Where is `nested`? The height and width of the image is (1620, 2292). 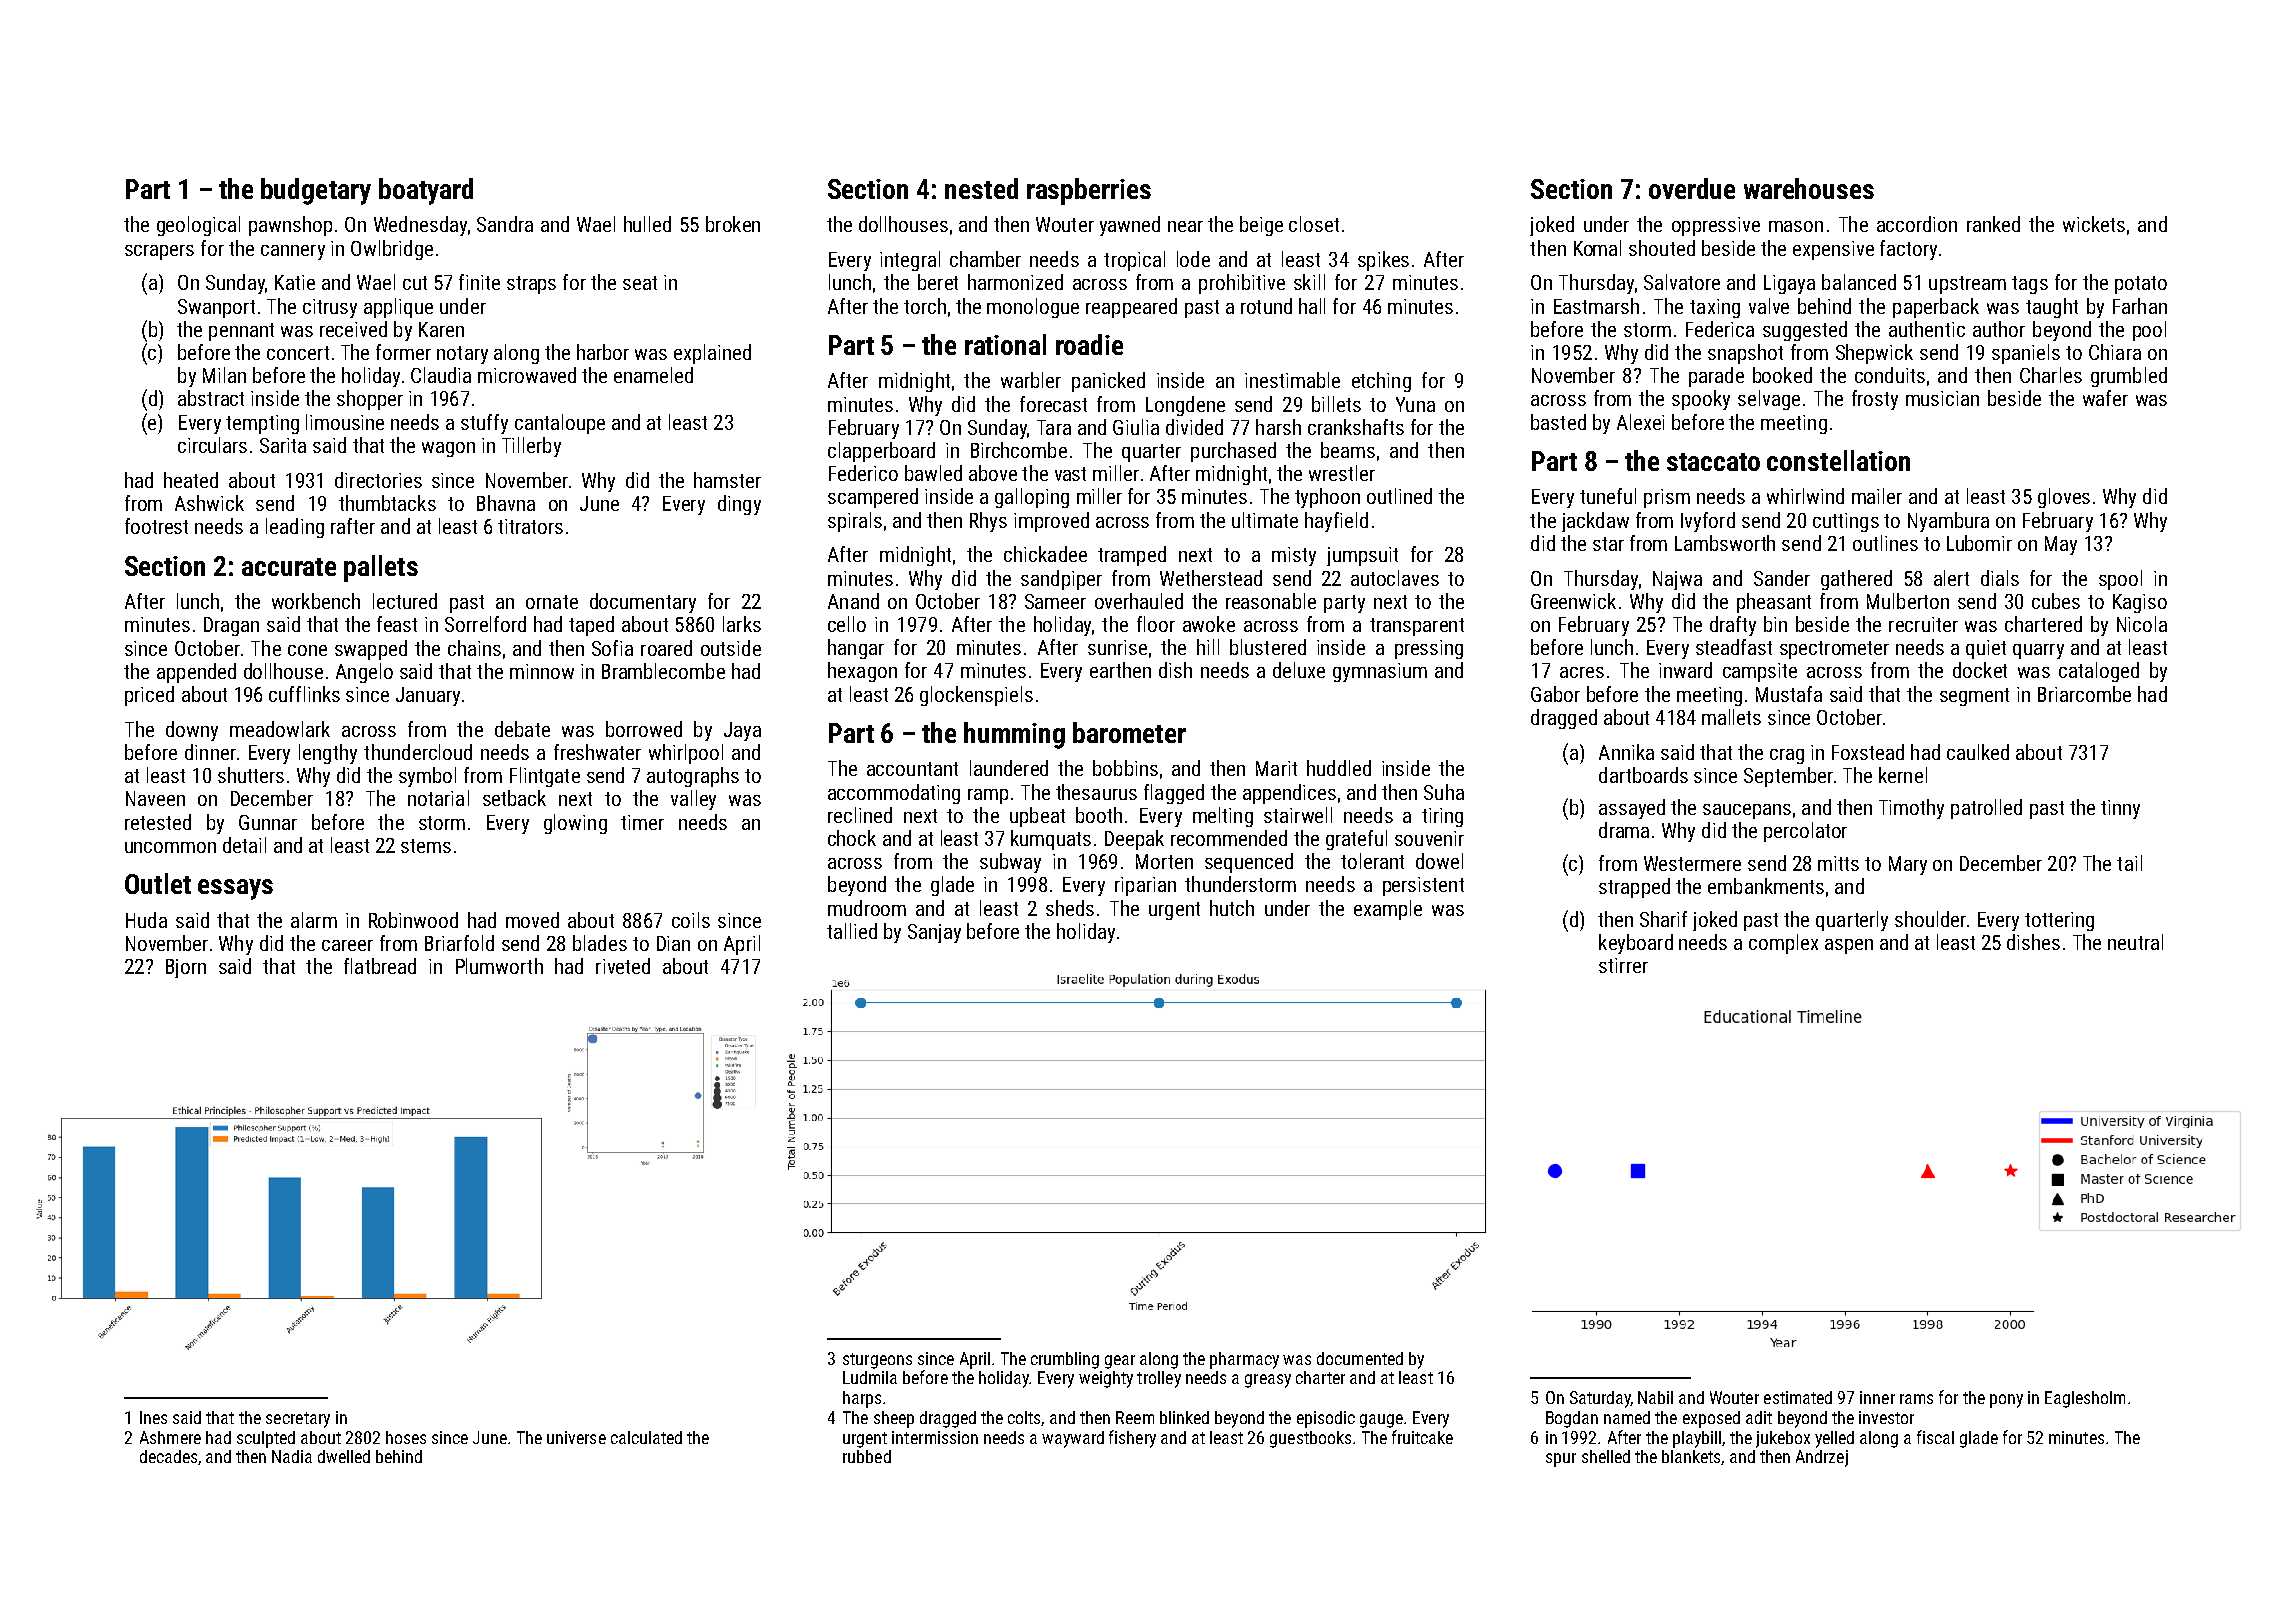 nested is located at coordinates (981, 188).
